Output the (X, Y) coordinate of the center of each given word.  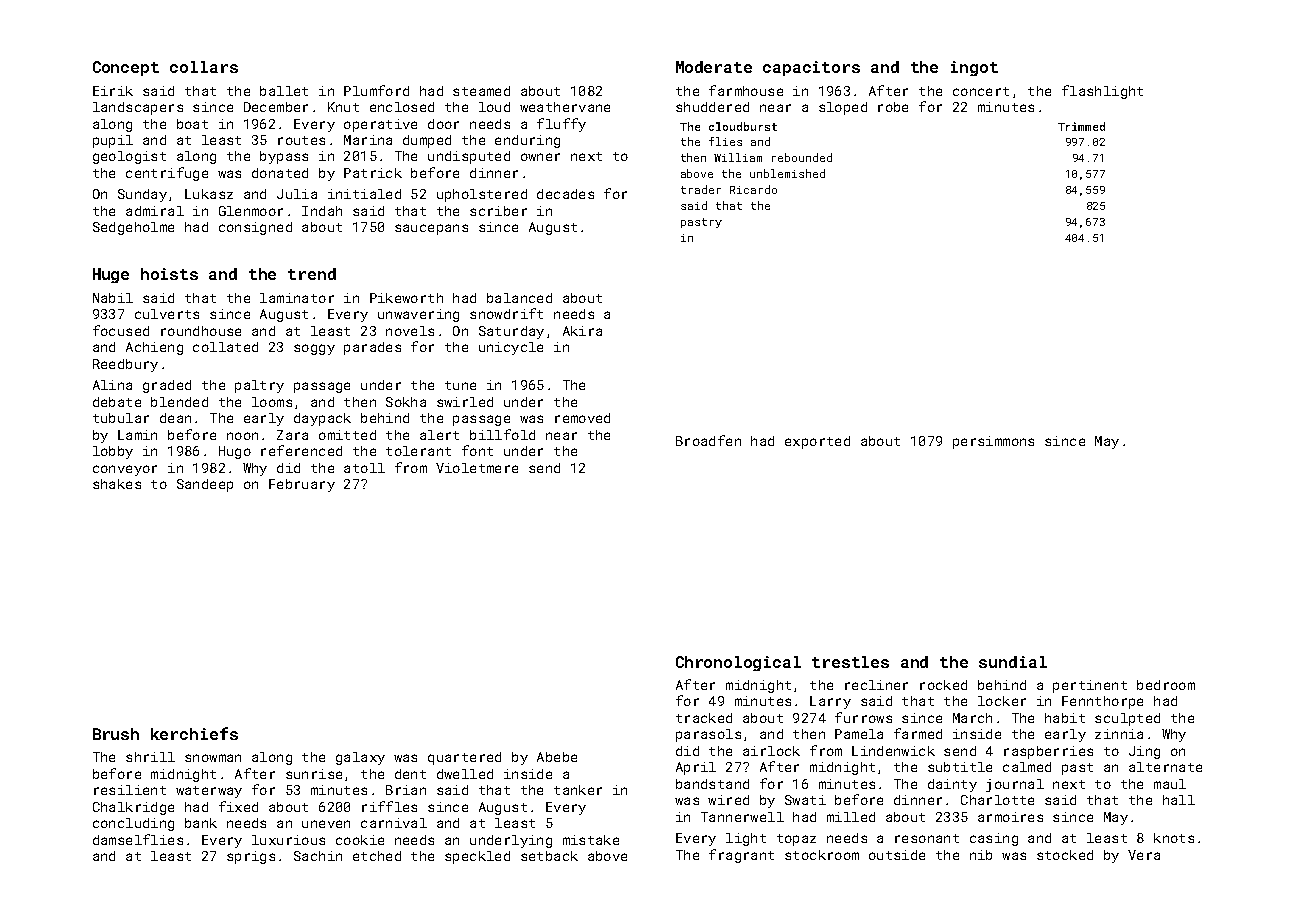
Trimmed (1081, 126)
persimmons (993, 442)
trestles (850, 662)
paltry (259, 386)
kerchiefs (194, 733)
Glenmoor (251, 211)
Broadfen (708, 440)
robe (893, 107)
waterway (209, 792)
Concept (126, 68)
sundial (1013, 662)
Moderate (714, 67)
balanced (519, 298)
